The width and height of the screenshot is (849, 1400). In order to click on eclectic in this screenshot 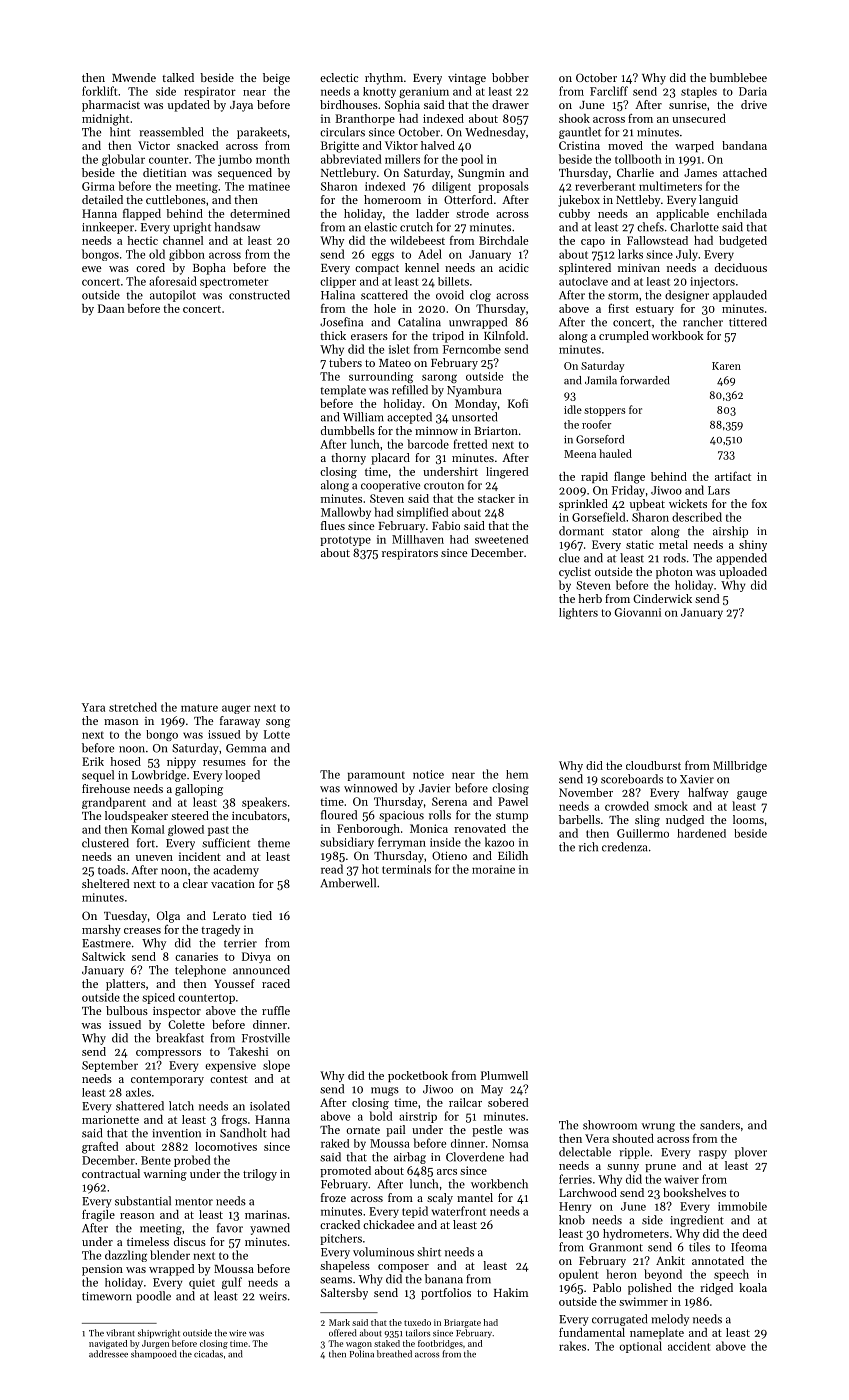, I will do `click(339, 77)`.
